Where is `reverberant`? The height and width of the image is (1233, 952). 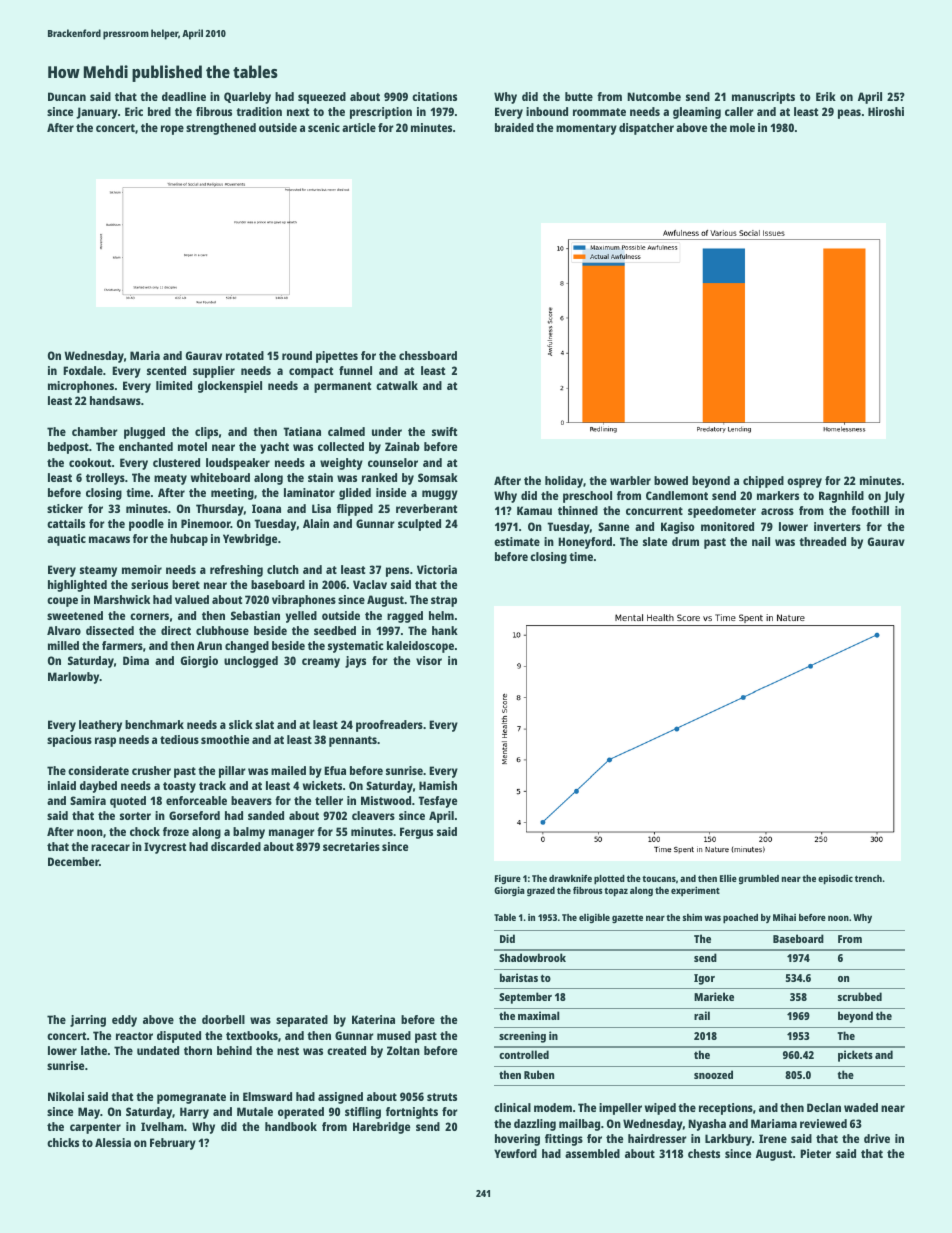 reverberant is located at coordinates (426, 508).
